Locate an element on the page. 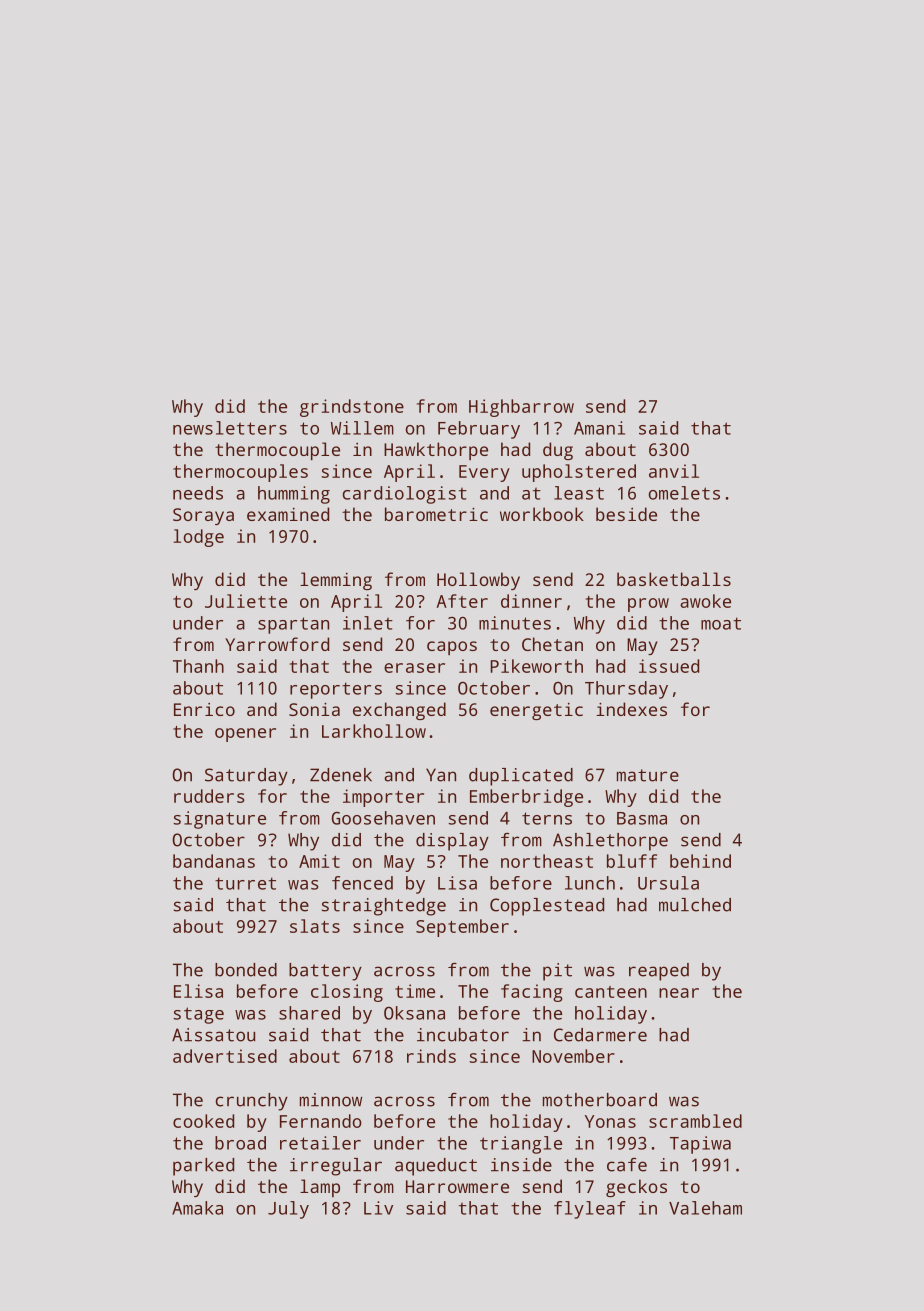 Image resolution: width=924 pixels, height=1311 pixels. Thanh is located at coordinates (198, 666).
